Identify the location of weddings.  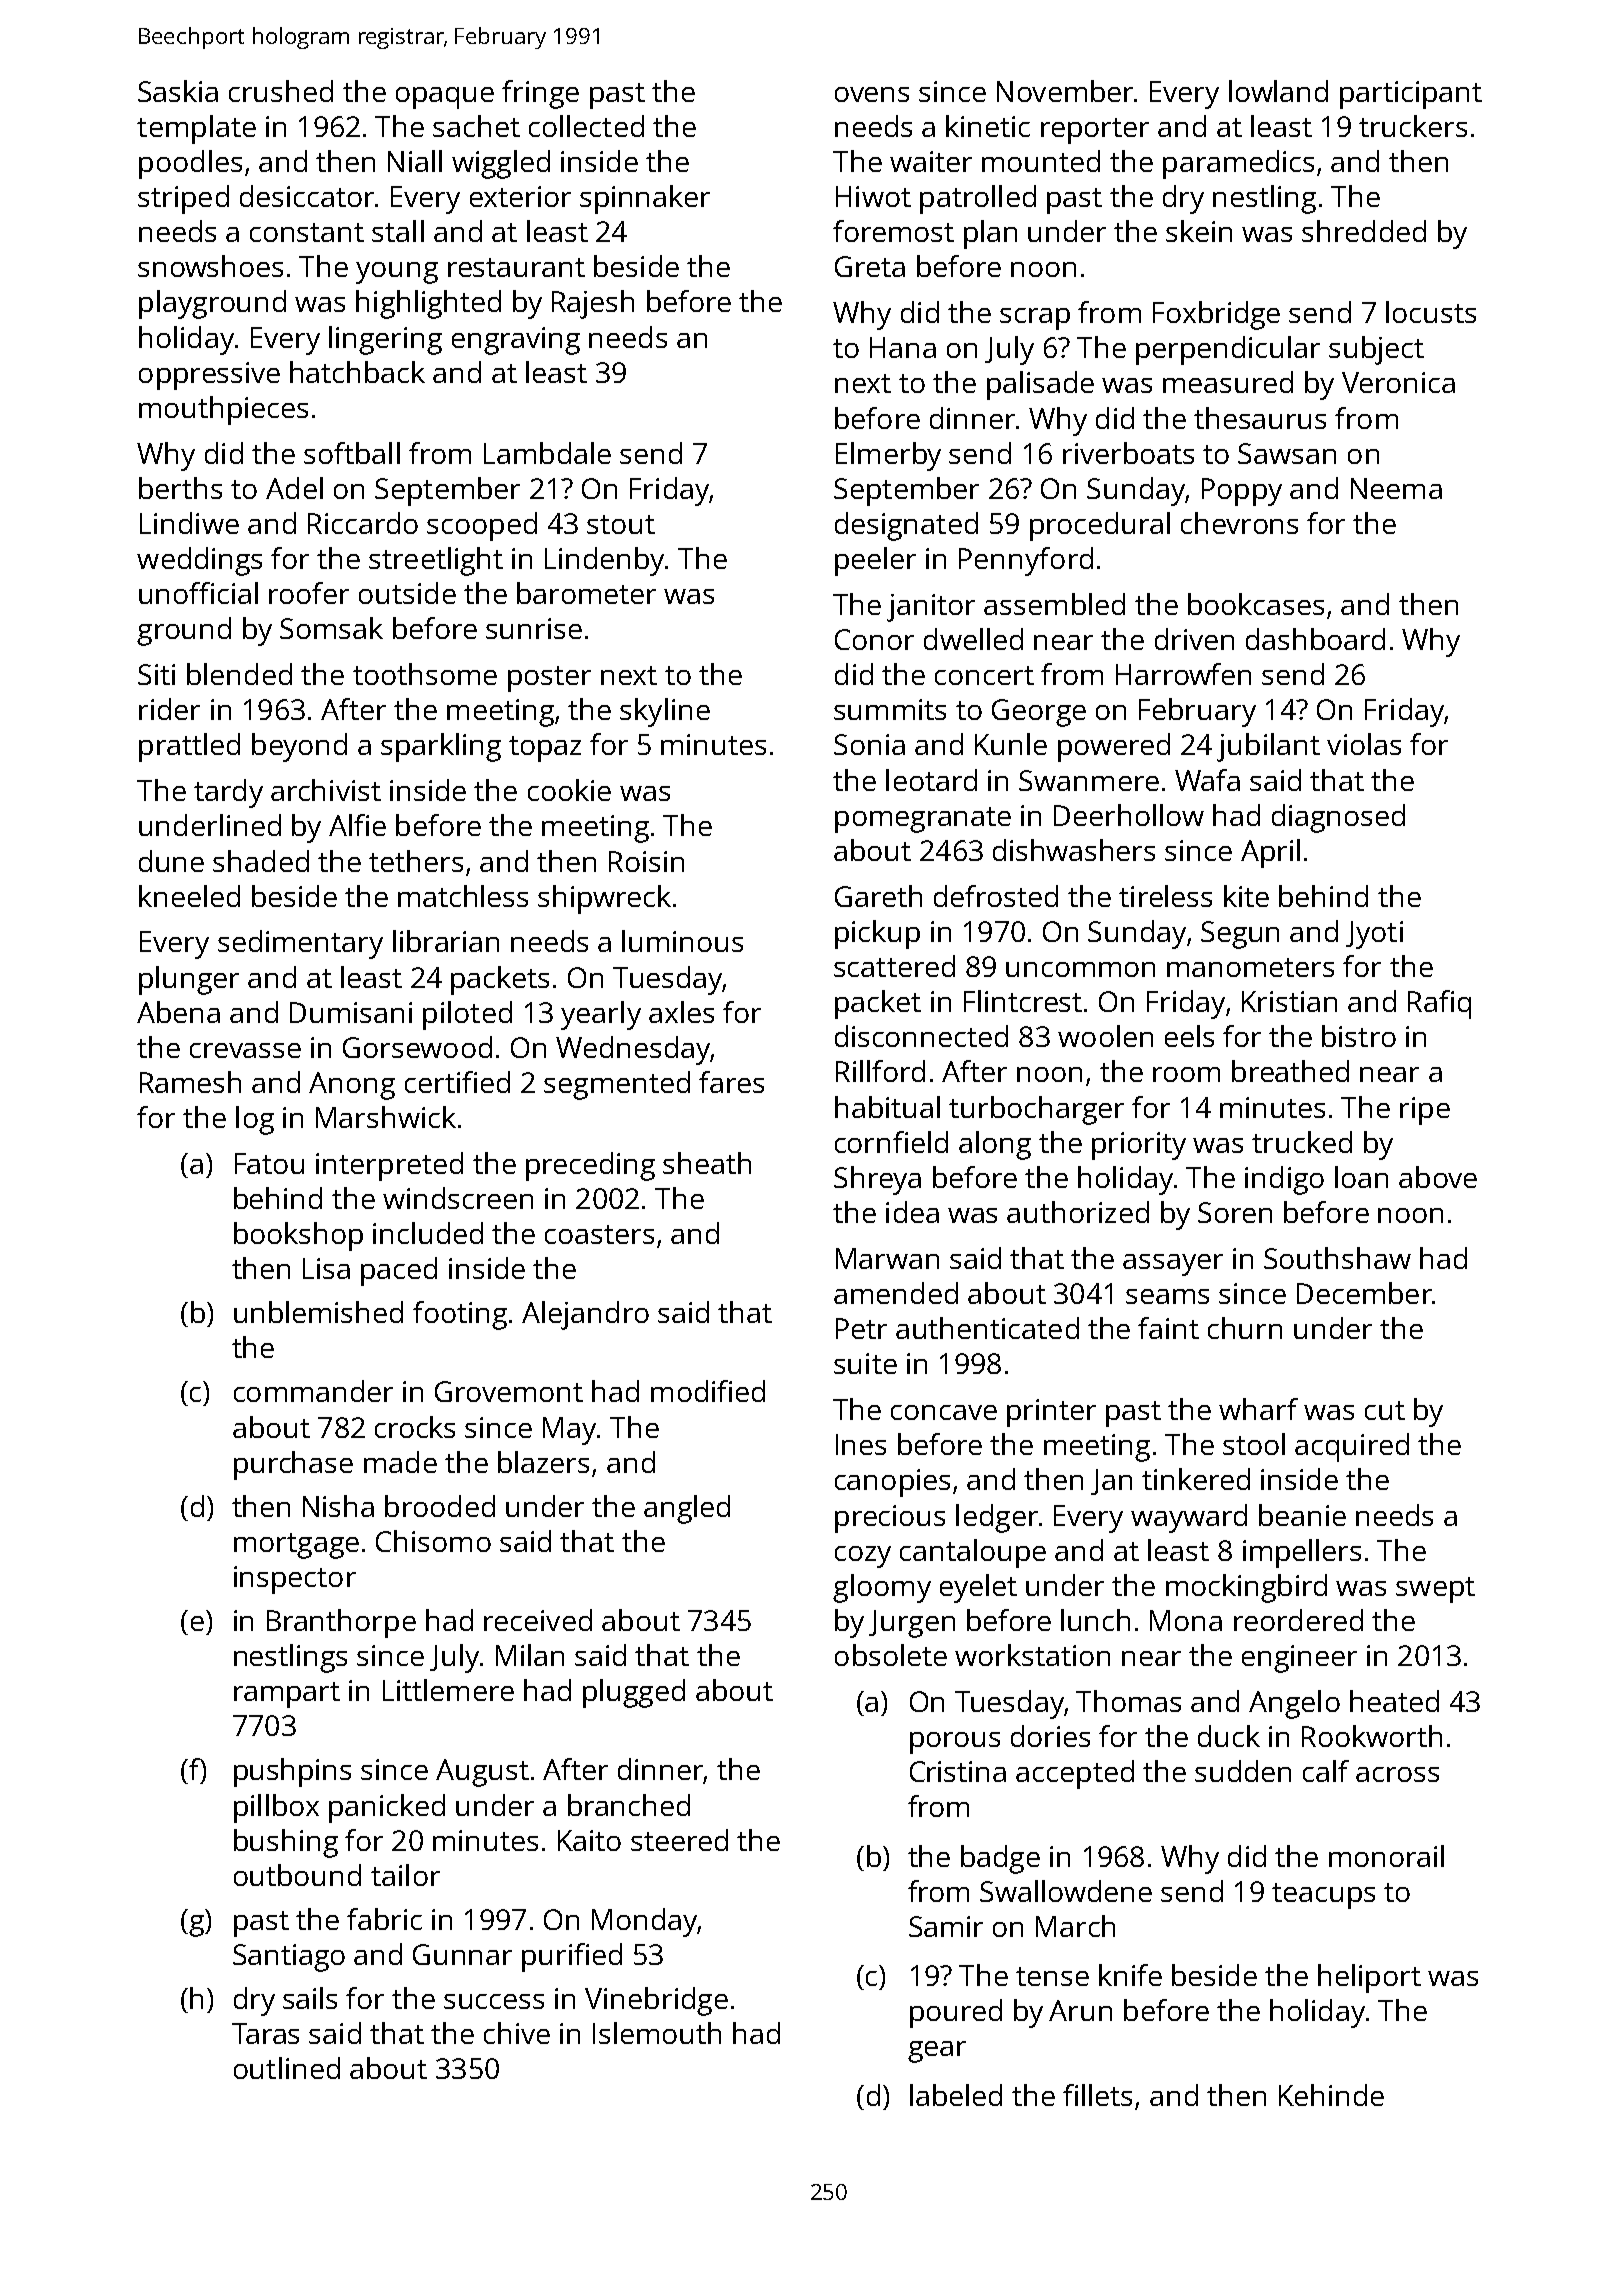
(199, 561).
